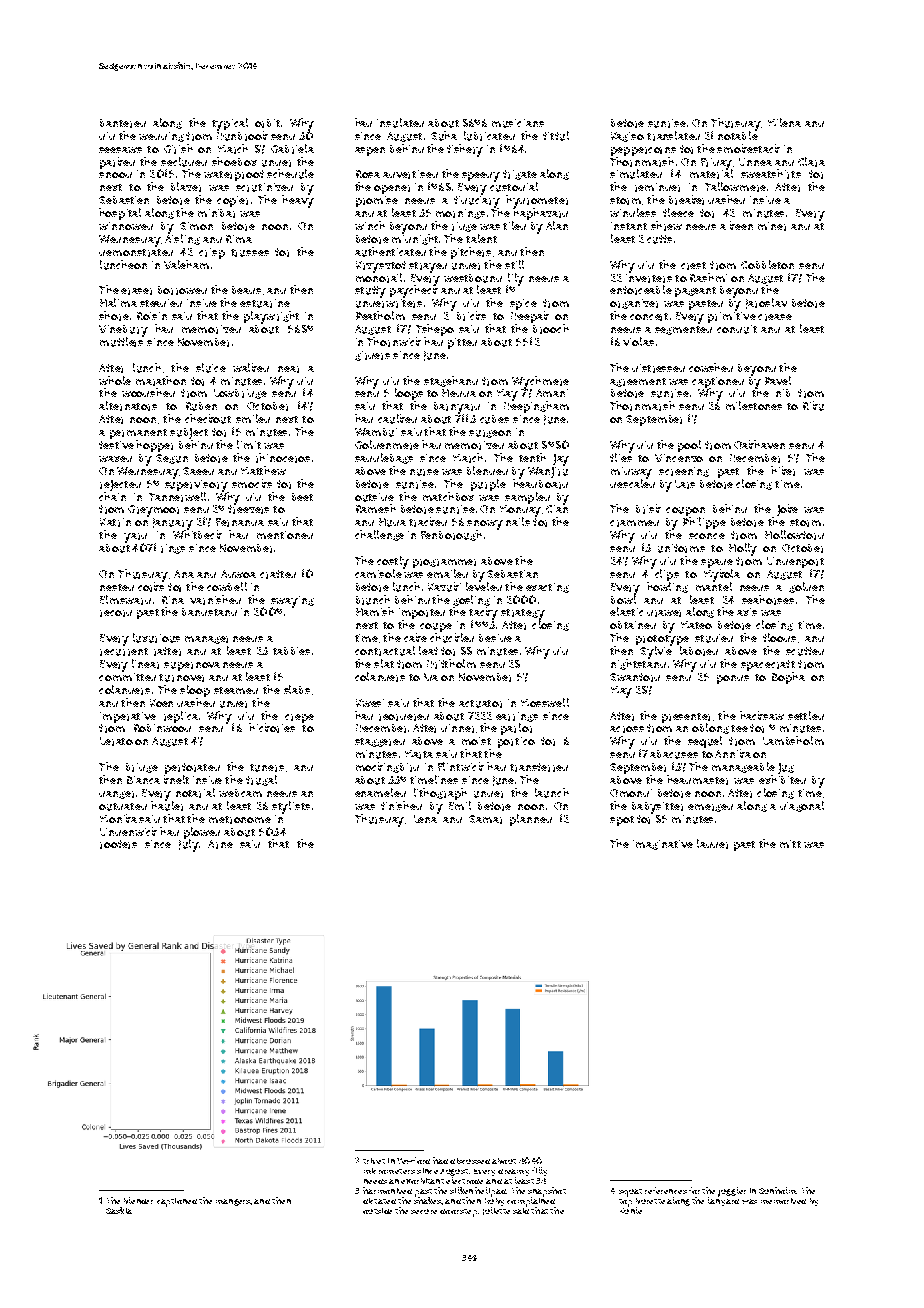 This screenshot has width=924, height=1308. I want to click on keen, so click(741, 225).
